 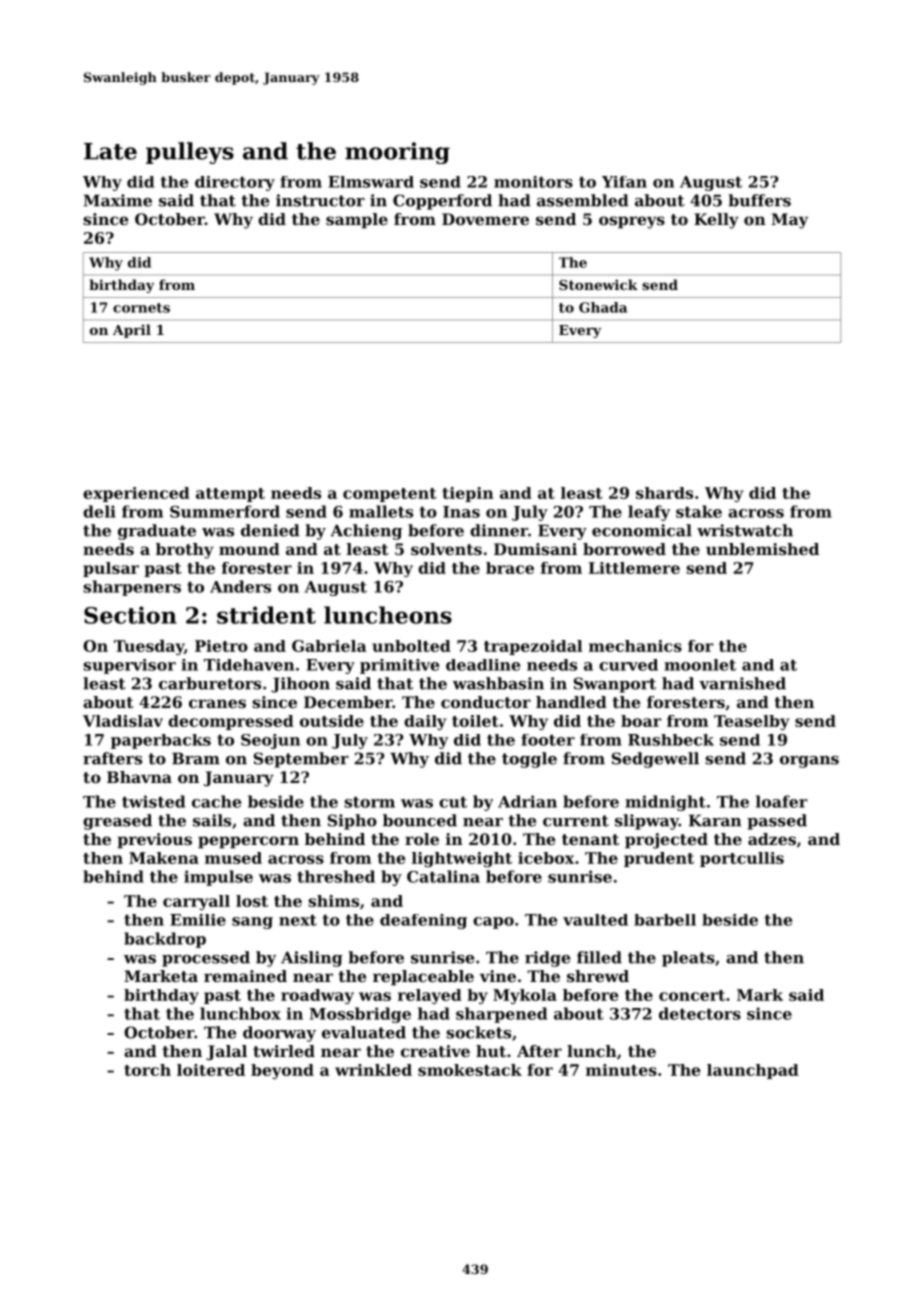 What do you see at coordinates (499, 530) in the image?
I see `dinner` at bounding box center [499, 530].
